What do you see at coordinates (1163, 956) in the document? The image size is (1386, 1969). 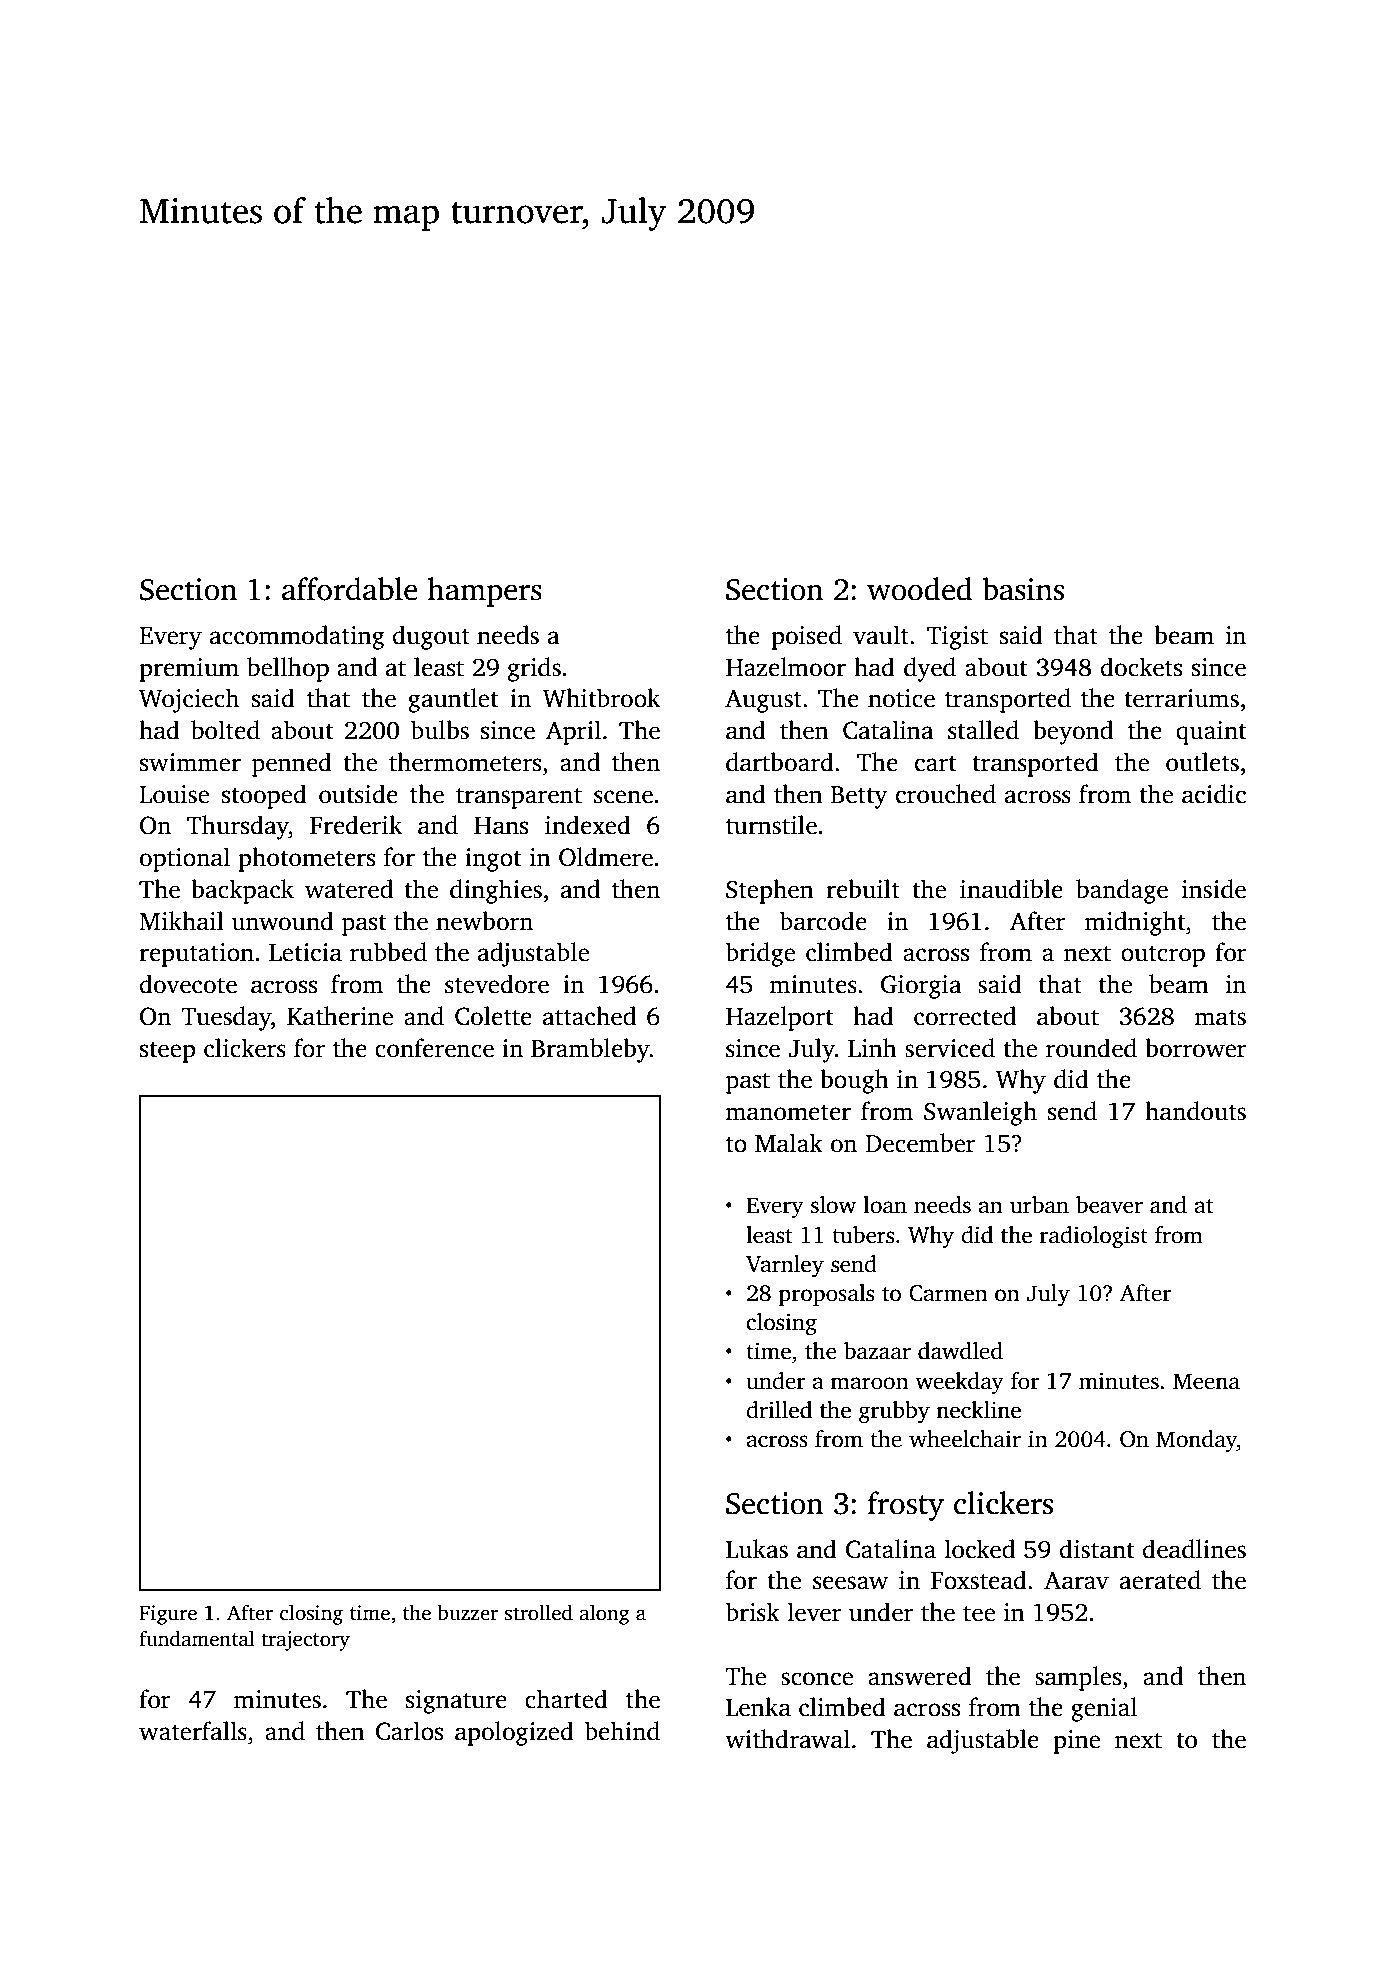 I see `outcrop` at bounding box center [1163, 956].
